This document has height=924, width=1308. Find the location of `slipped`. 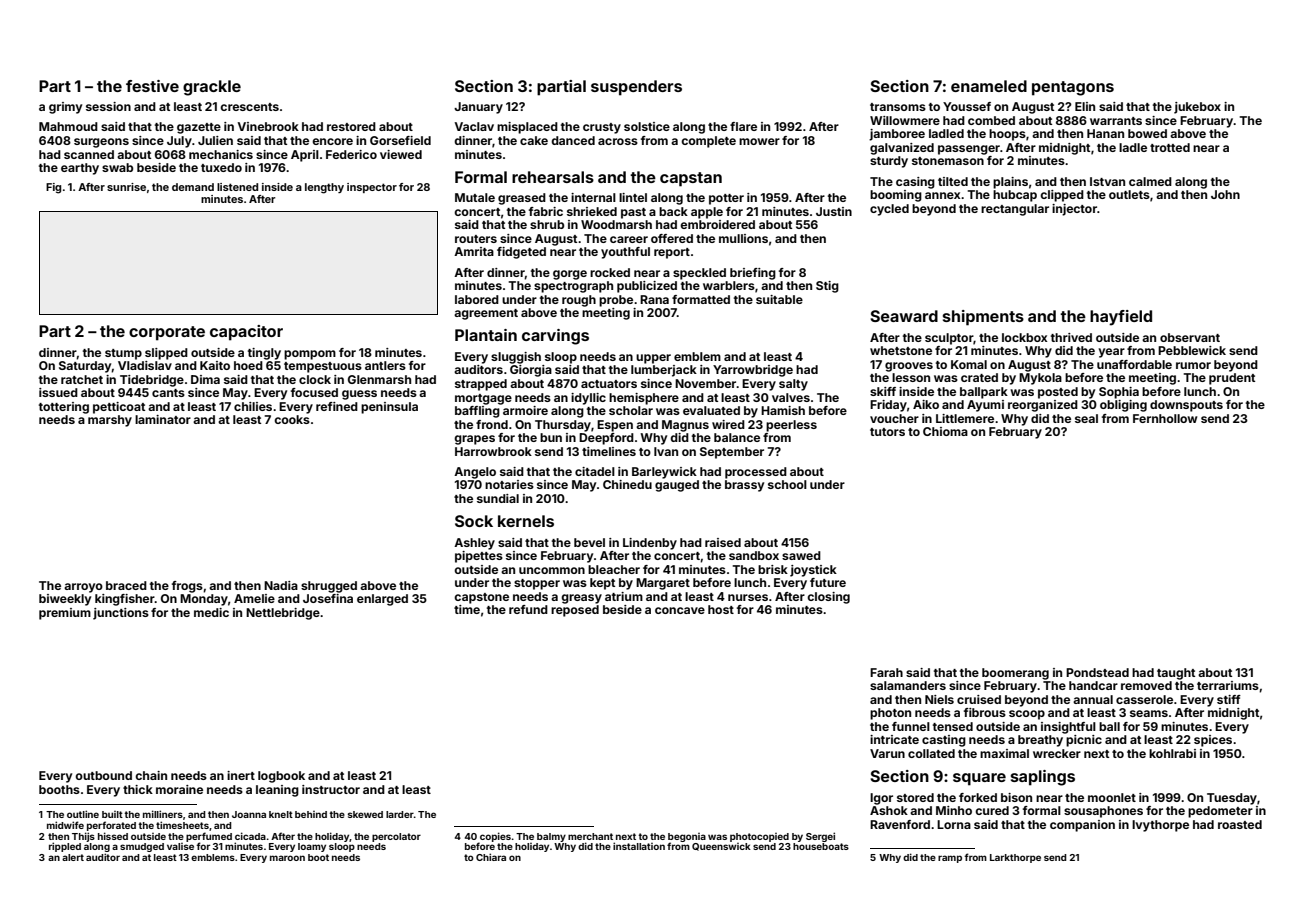

slipped is located at coordinates (166, 354).
